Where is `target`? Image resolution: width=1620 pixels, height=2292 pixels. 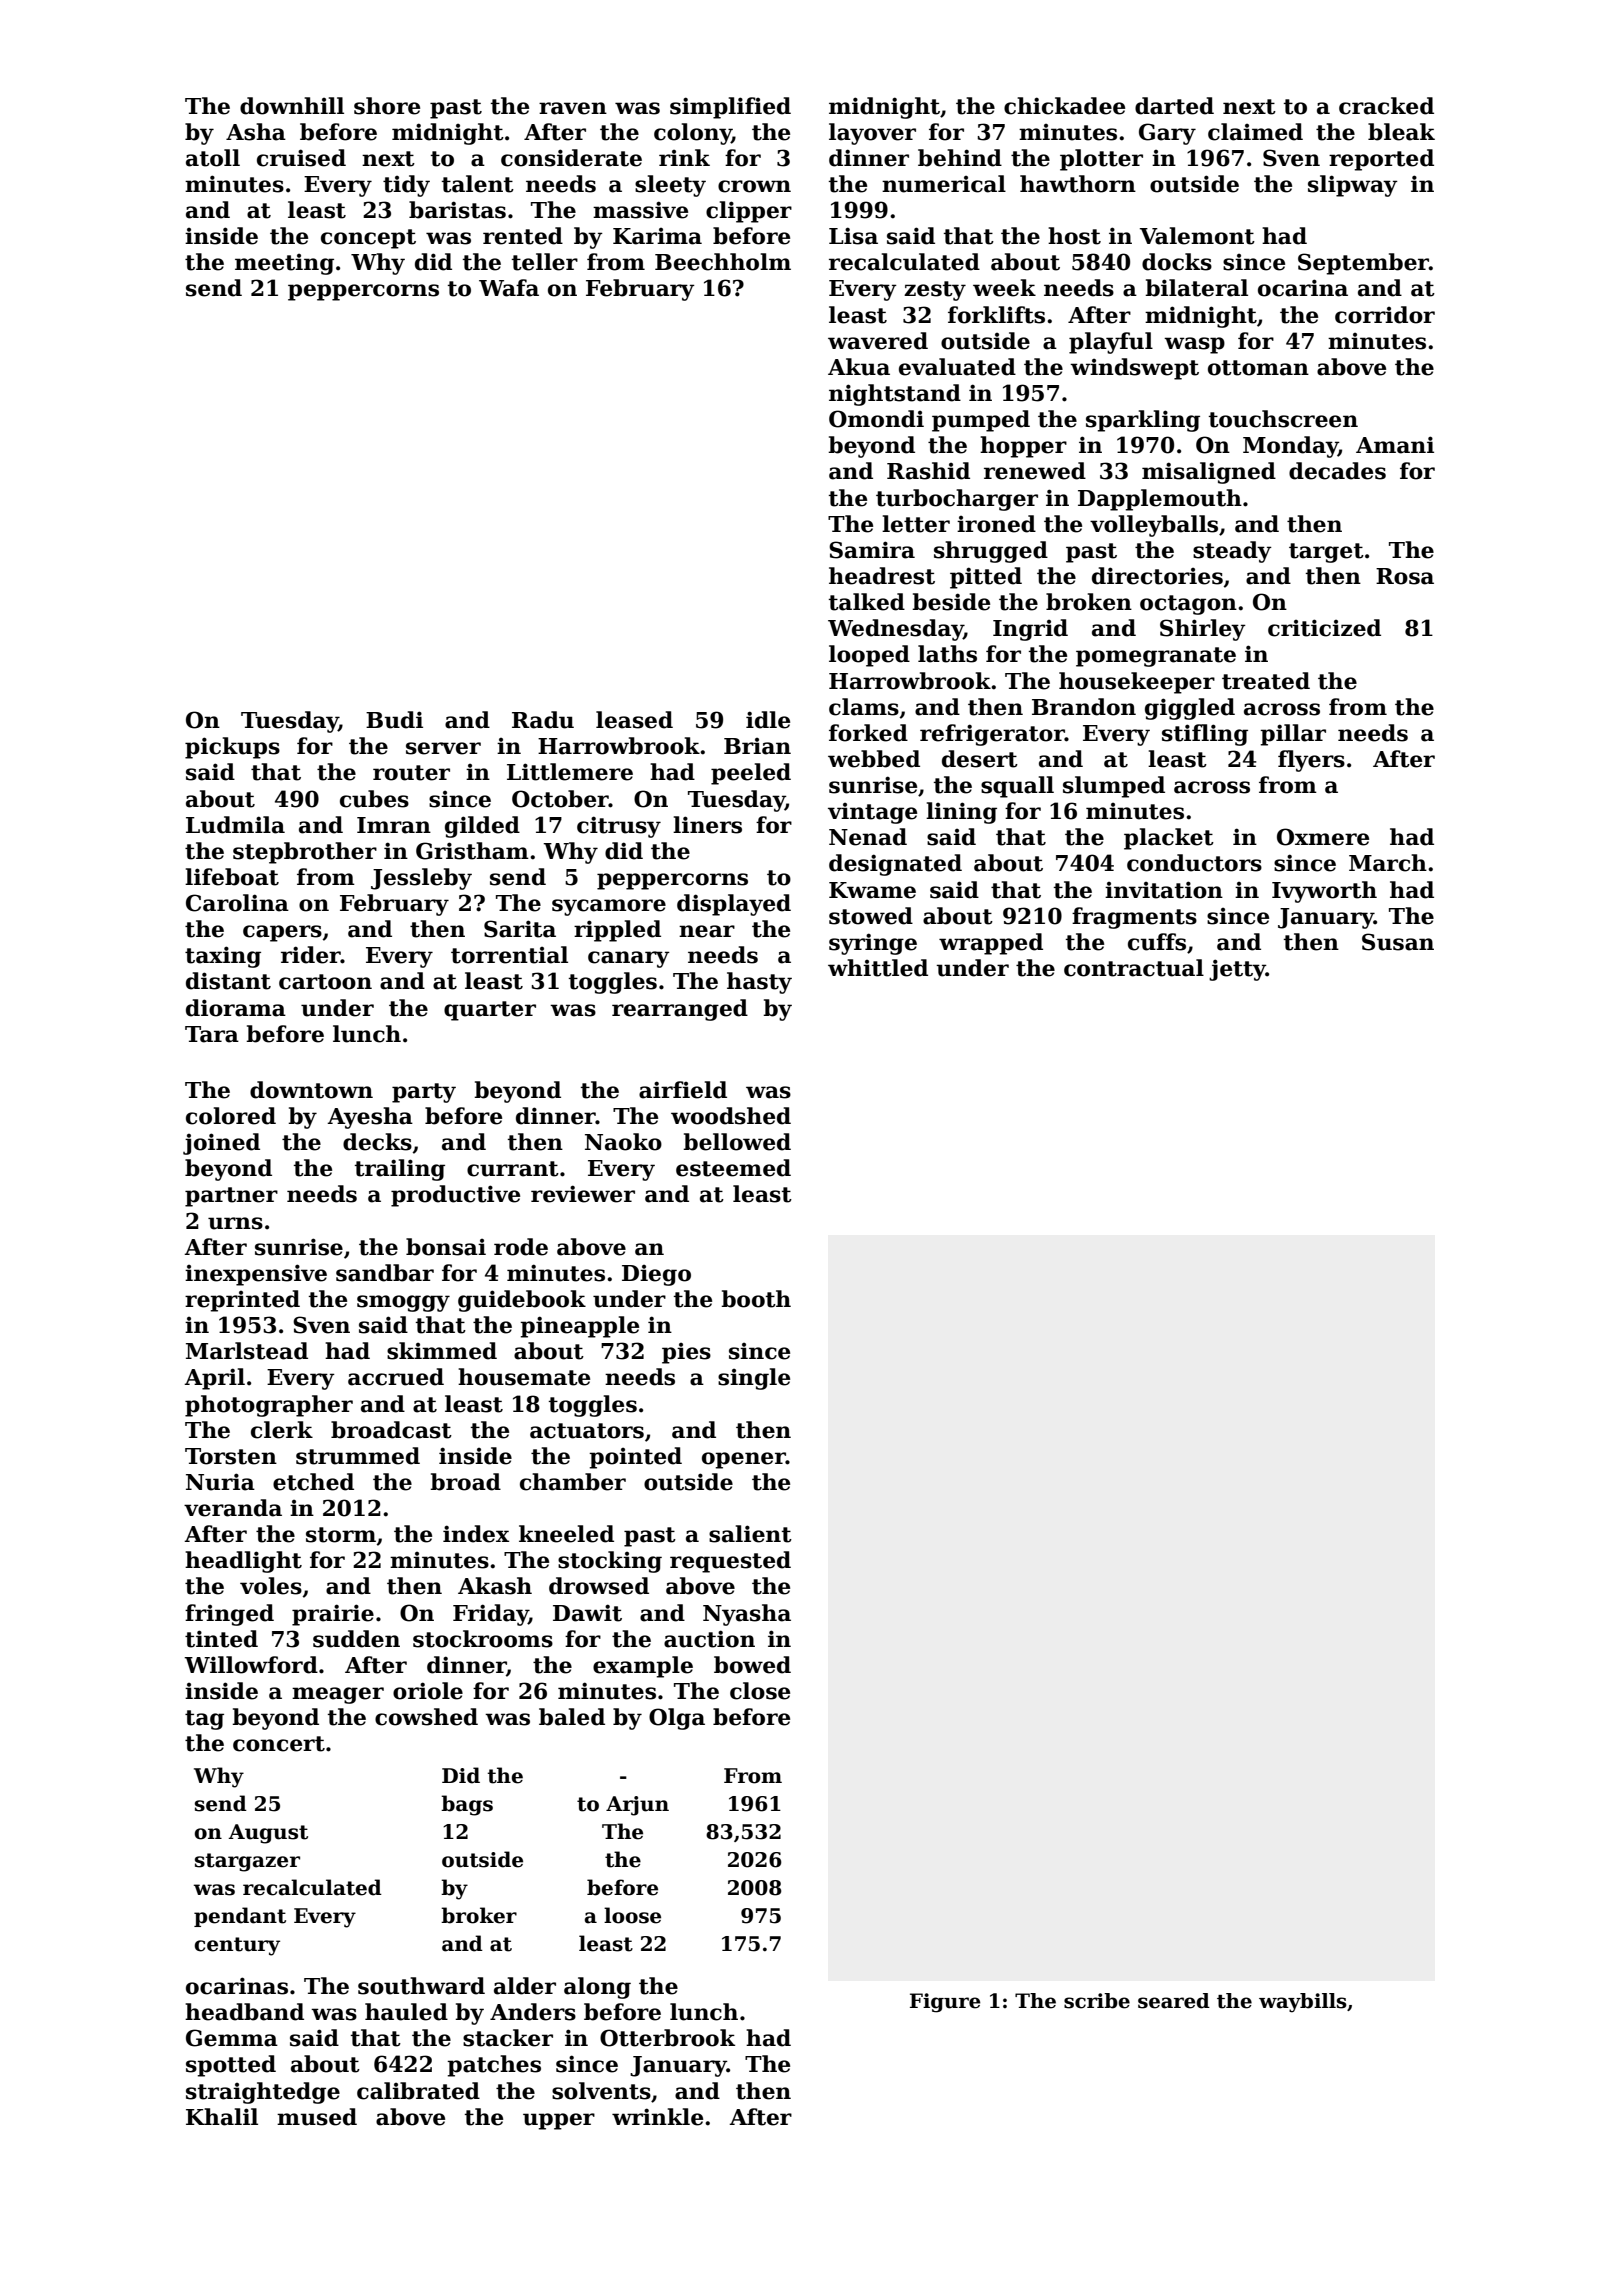 target is located at coordinates (1326, 553).
